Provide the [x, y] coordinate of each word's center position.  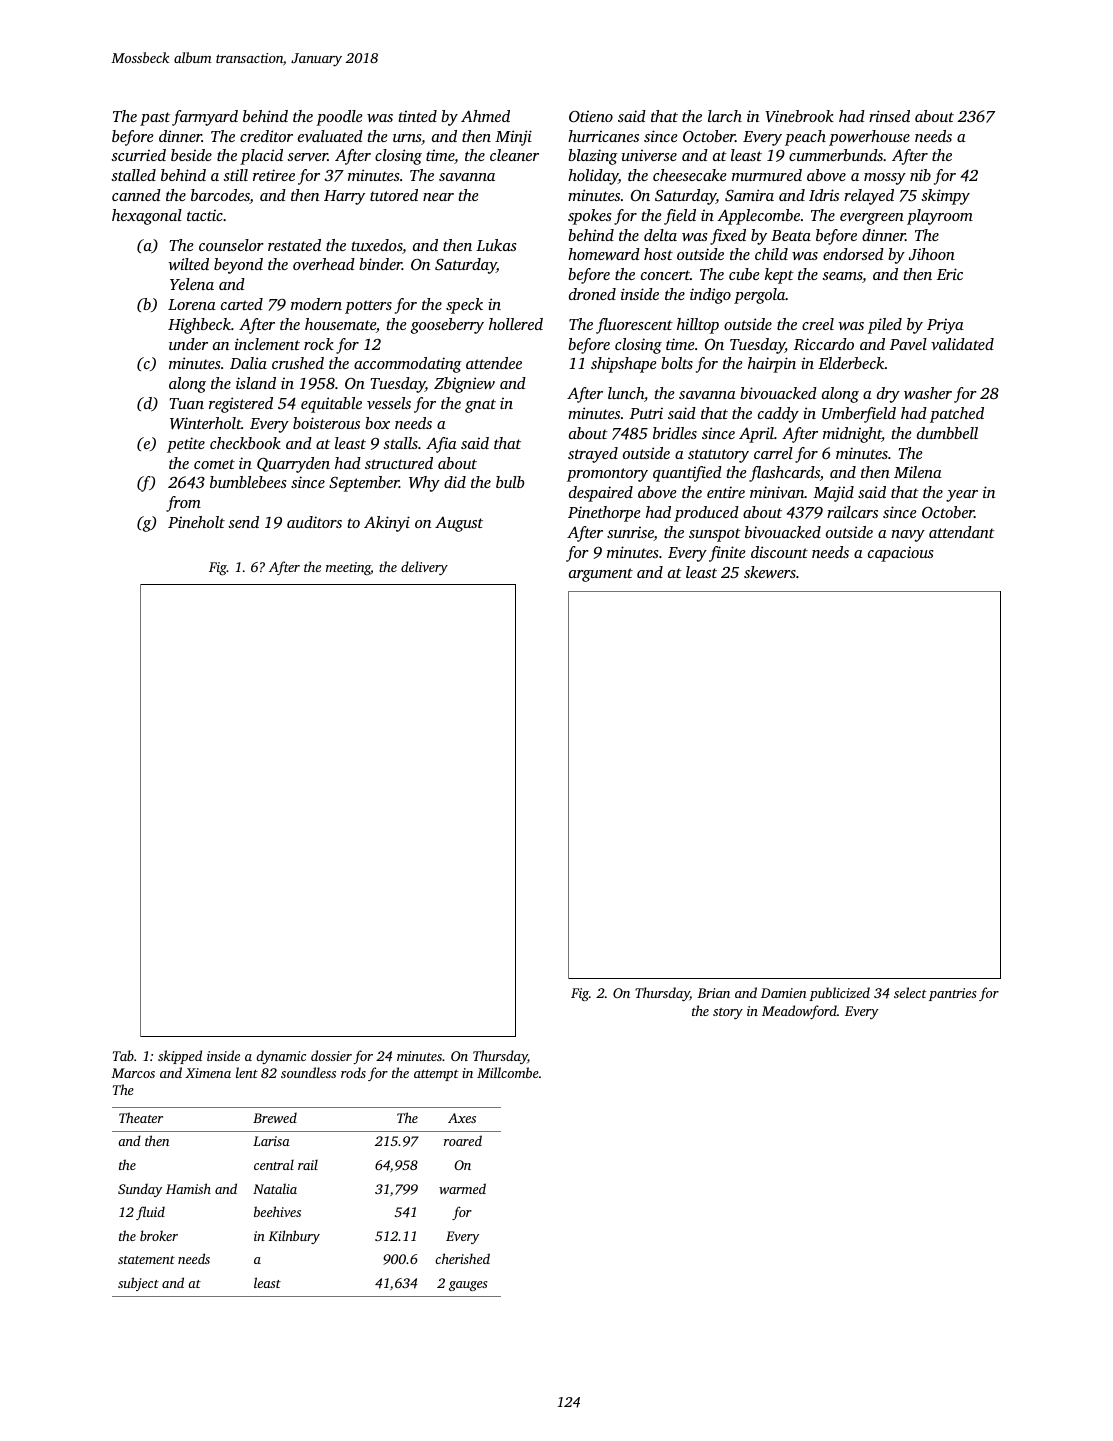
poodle [339, 118]
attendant [962, 532]
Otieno [591, 116]
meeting [348, 568]
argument [601, 575]
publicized [839, 994]
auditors [314, 522]
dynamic [281, 1057]
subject [138, 1284]
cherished [462, 1258]
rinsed [889, 116]
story [728, 1013]
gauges [468, 1286]
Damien [784, 993]
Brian [713, 993]
